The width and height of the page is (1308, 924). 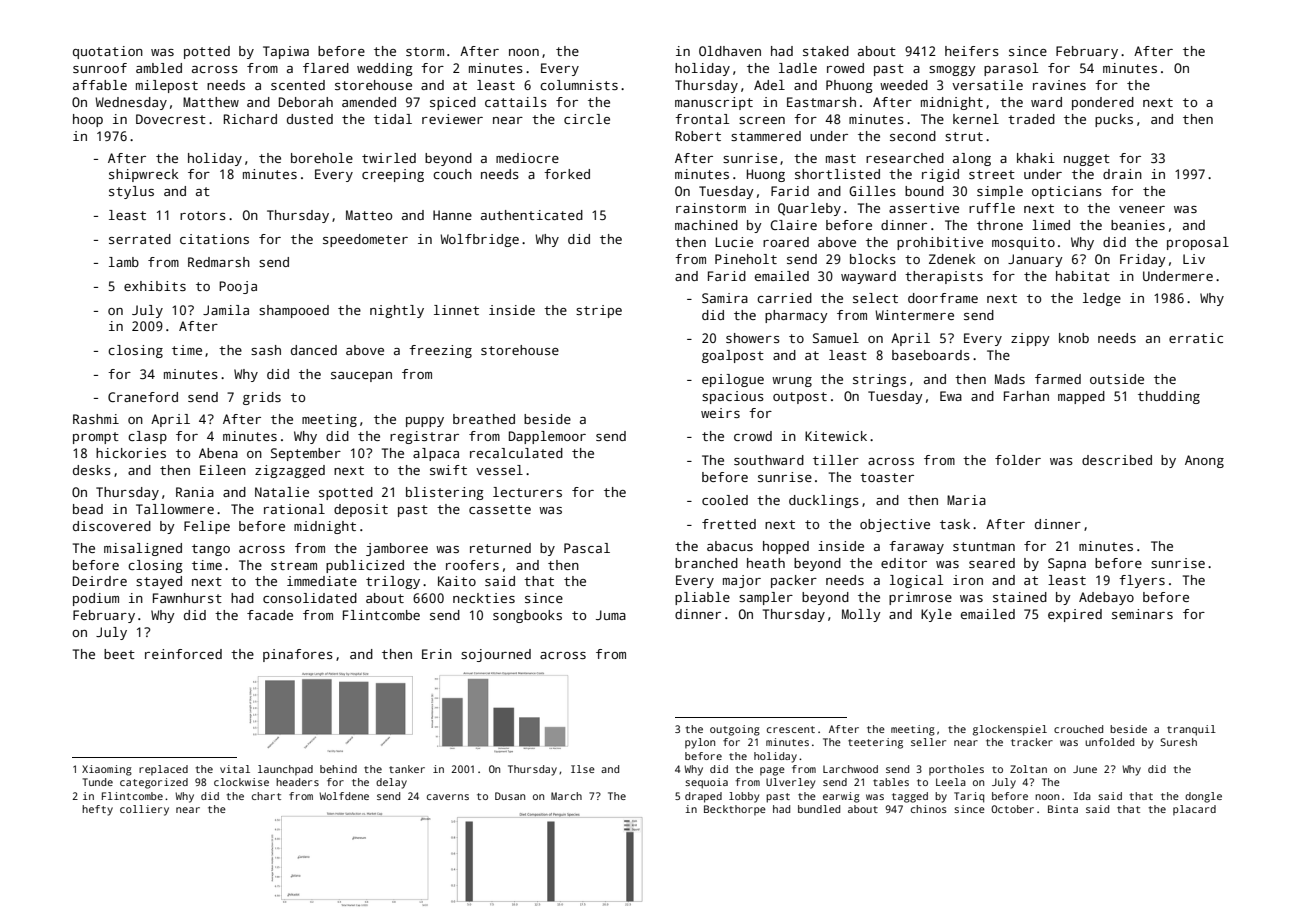 I want to click on sojourned, so click(x=496, y=655).
